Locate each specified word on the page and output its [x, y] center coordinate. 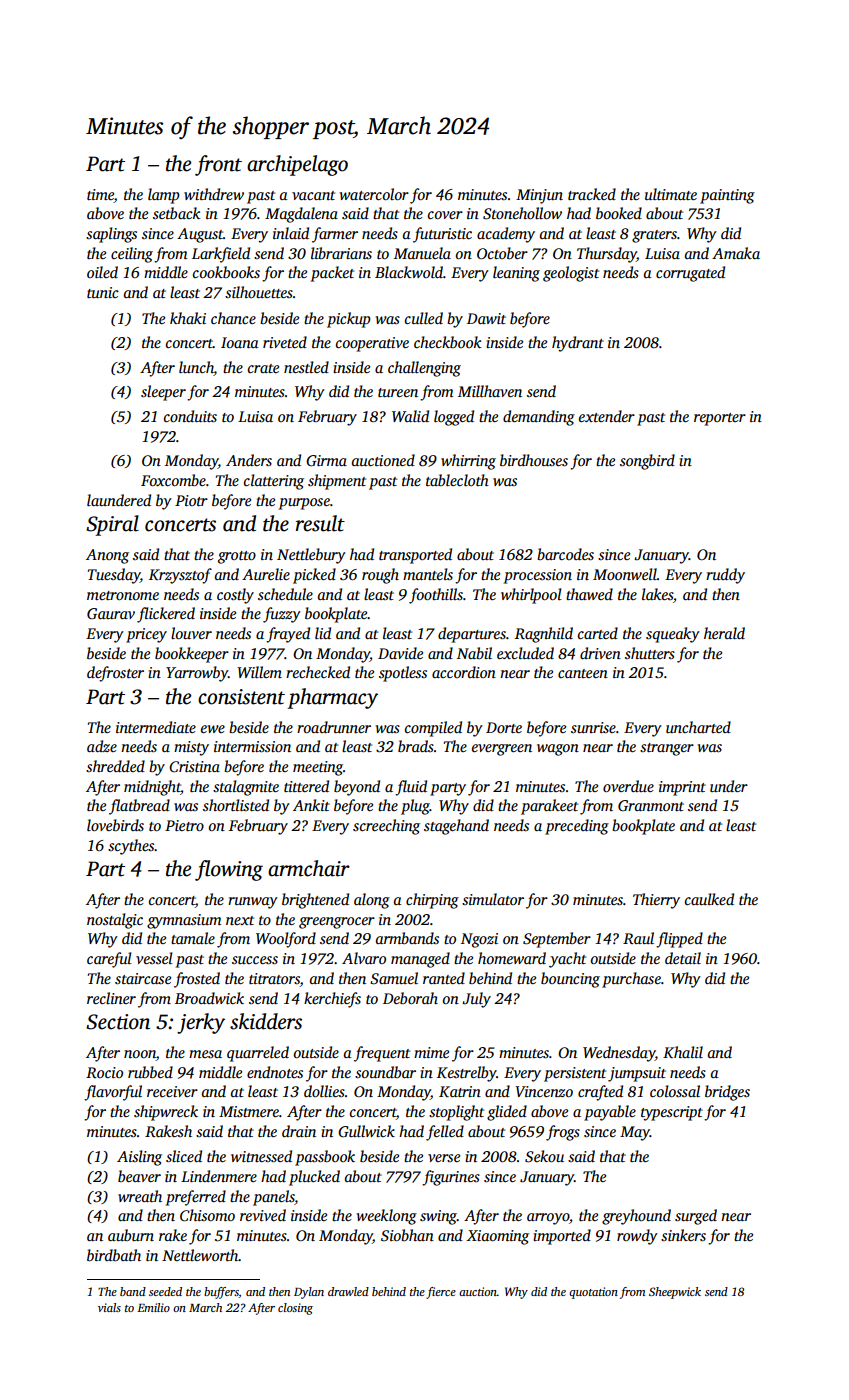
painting [727, 196]
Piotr [191, 500]
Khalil [683, 1052]
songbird [647, 462]
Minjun [539, 196]
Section [118, 1022]
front [218, 165]
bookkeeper [192, 655]
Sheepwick [675, 1293]
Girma [326, 461]
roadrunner [334, 727]
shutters [650, 653]
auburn [131, 1235]
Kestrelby [467, 1074]
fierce [441, 1293]
